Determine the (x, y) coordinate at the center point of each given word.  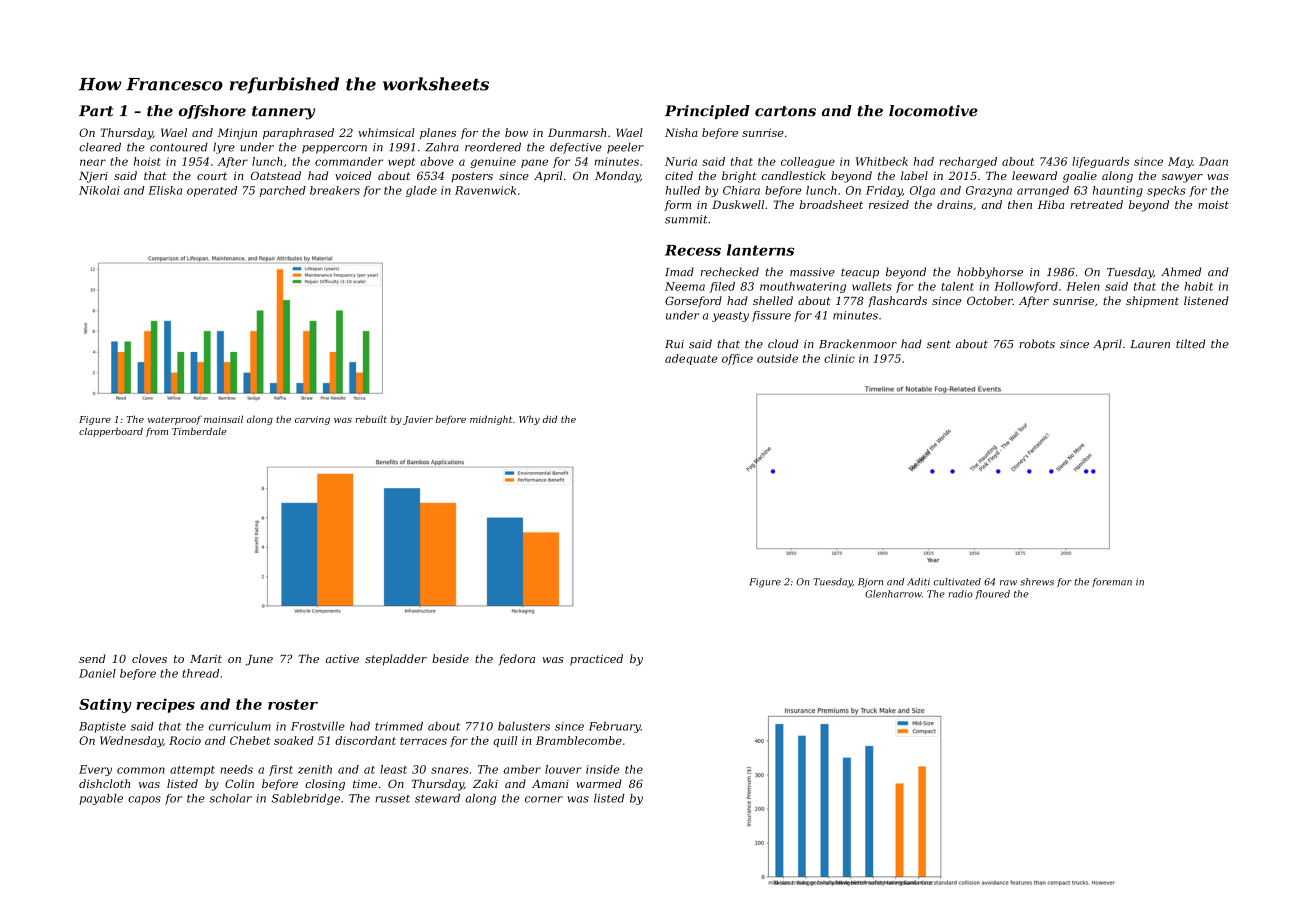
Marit (206, 659)
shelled (773, 300)
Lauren (1150, 344)
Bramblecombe (579, 740)
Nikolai (99, 190)
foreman (1112, 582)
